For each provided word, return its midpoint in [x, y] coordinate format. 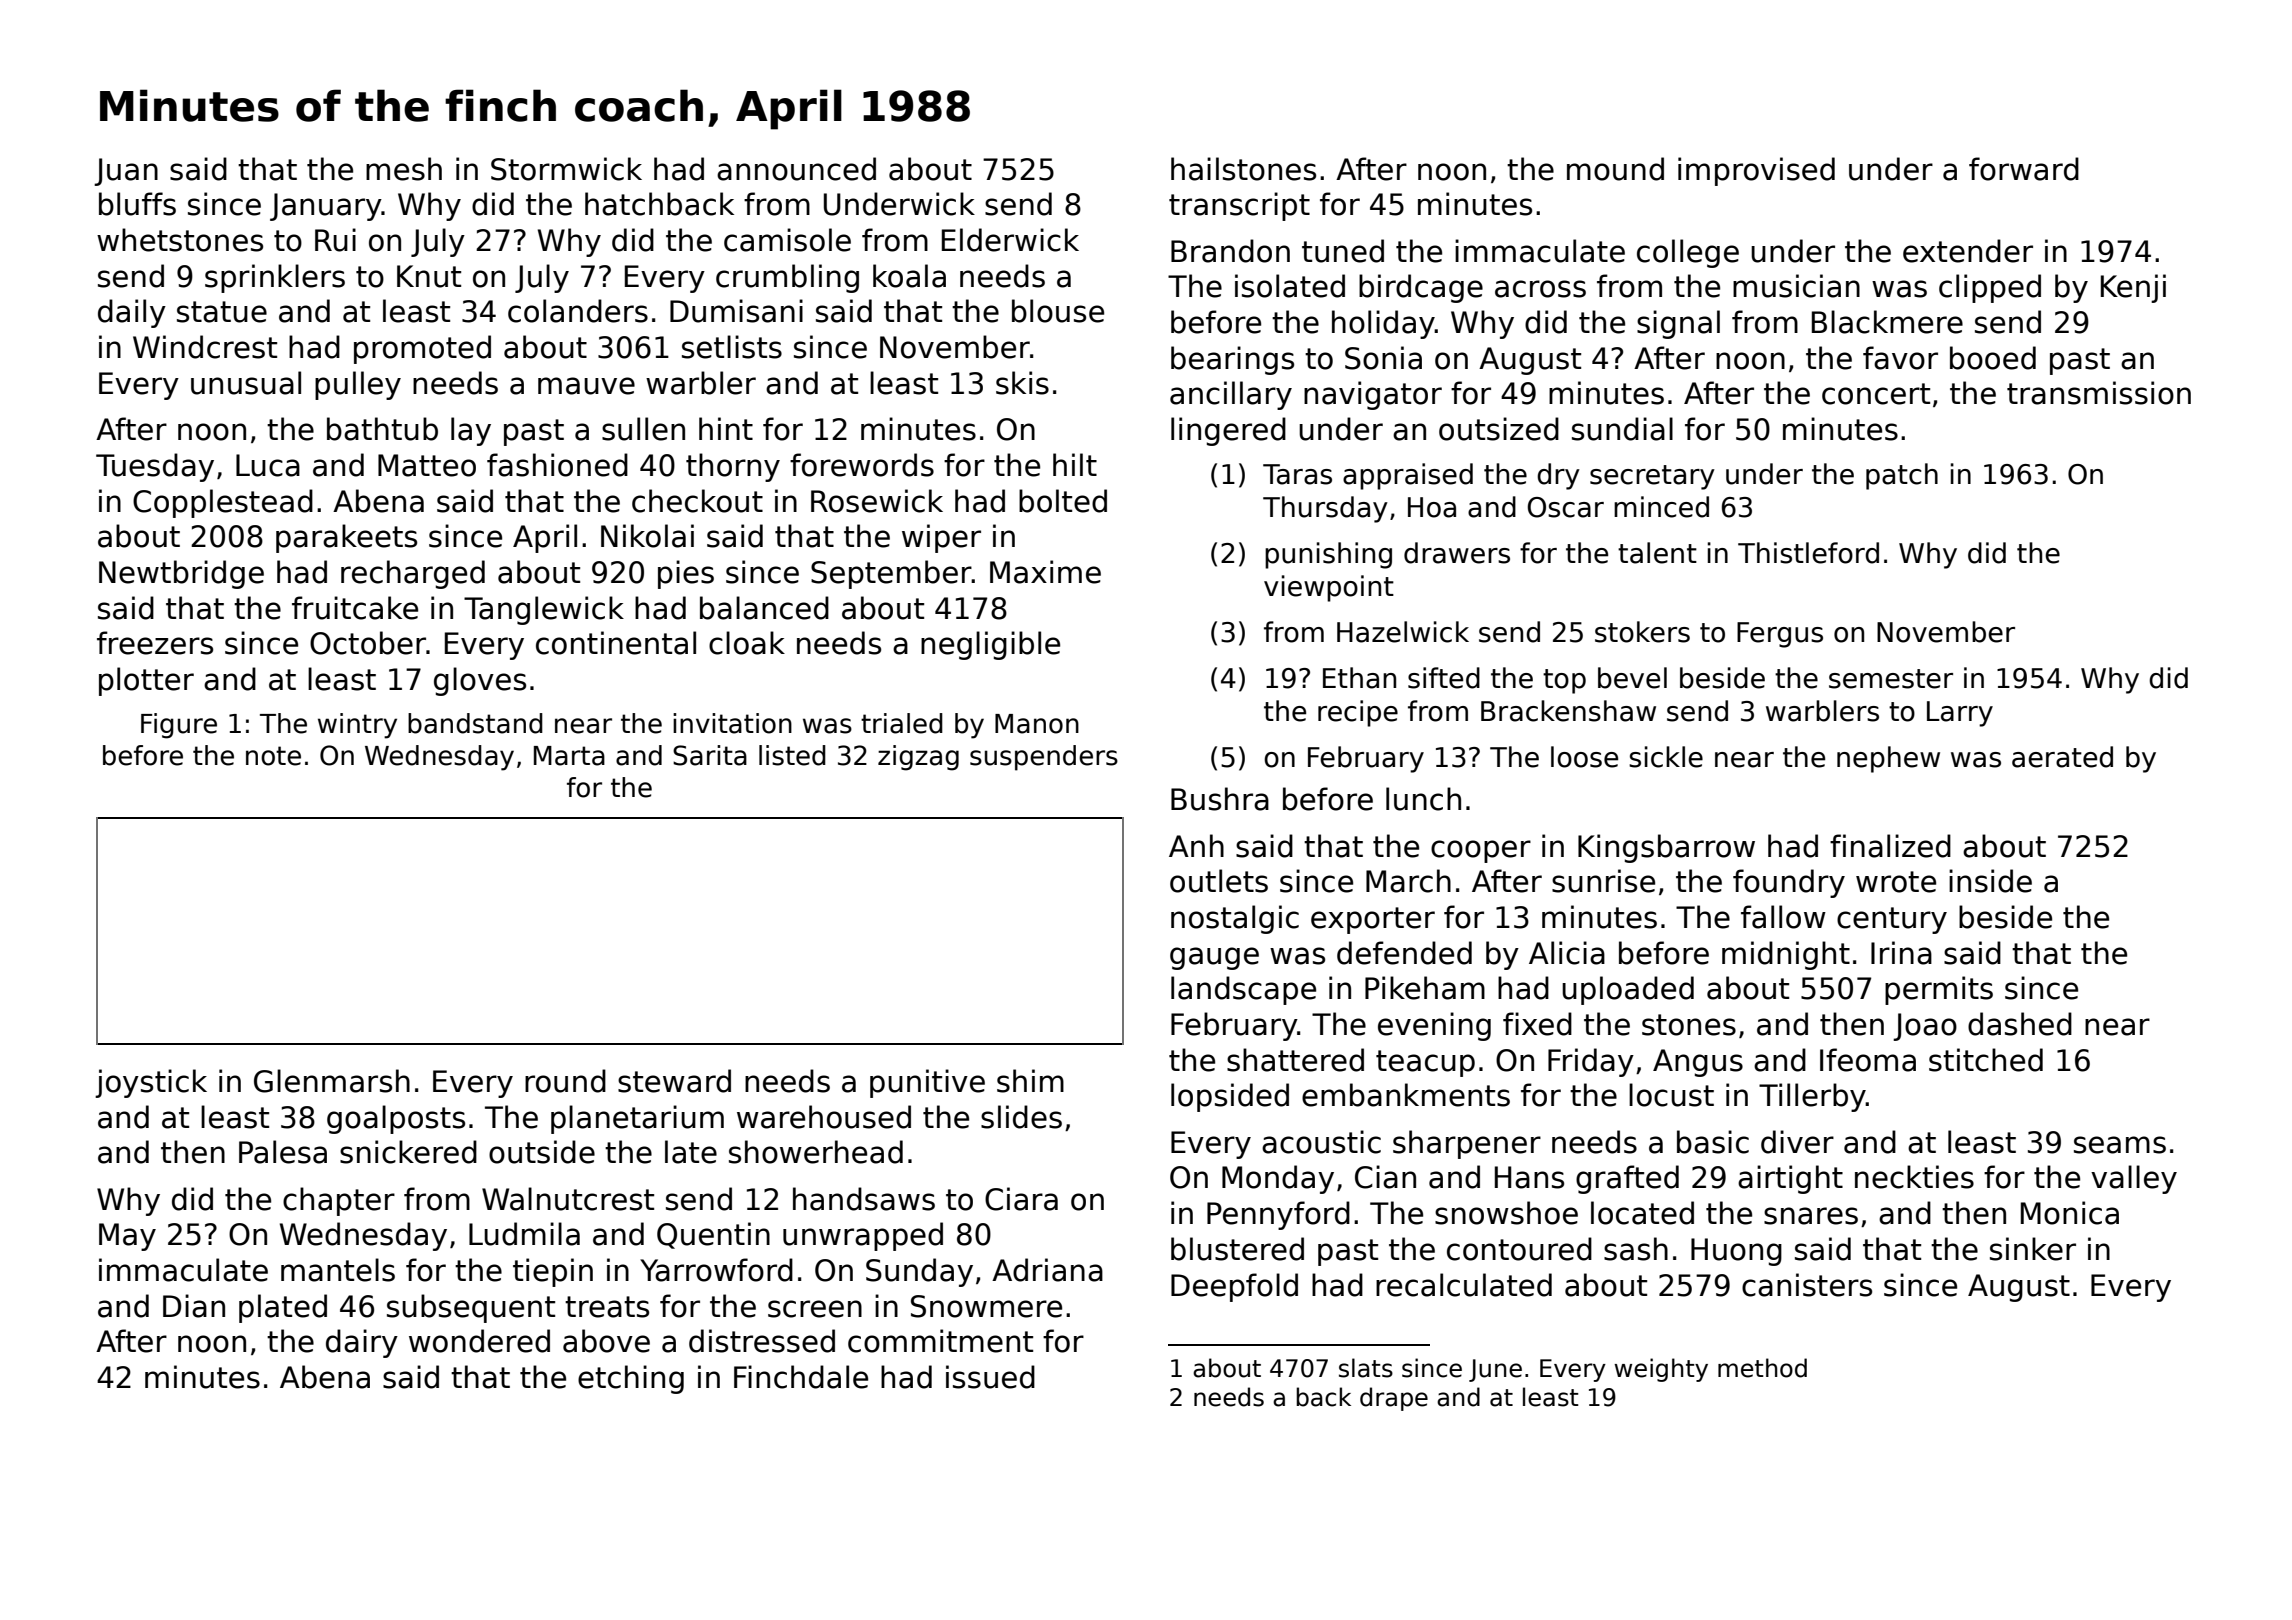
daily [132, 313]
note [273, 756]
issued [990, 1377]
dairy [362, 1343]
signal [1678, 324]
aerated [2062, 757]
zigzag [918, 758]
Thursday [1325, 509]
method [1762, 1368]
